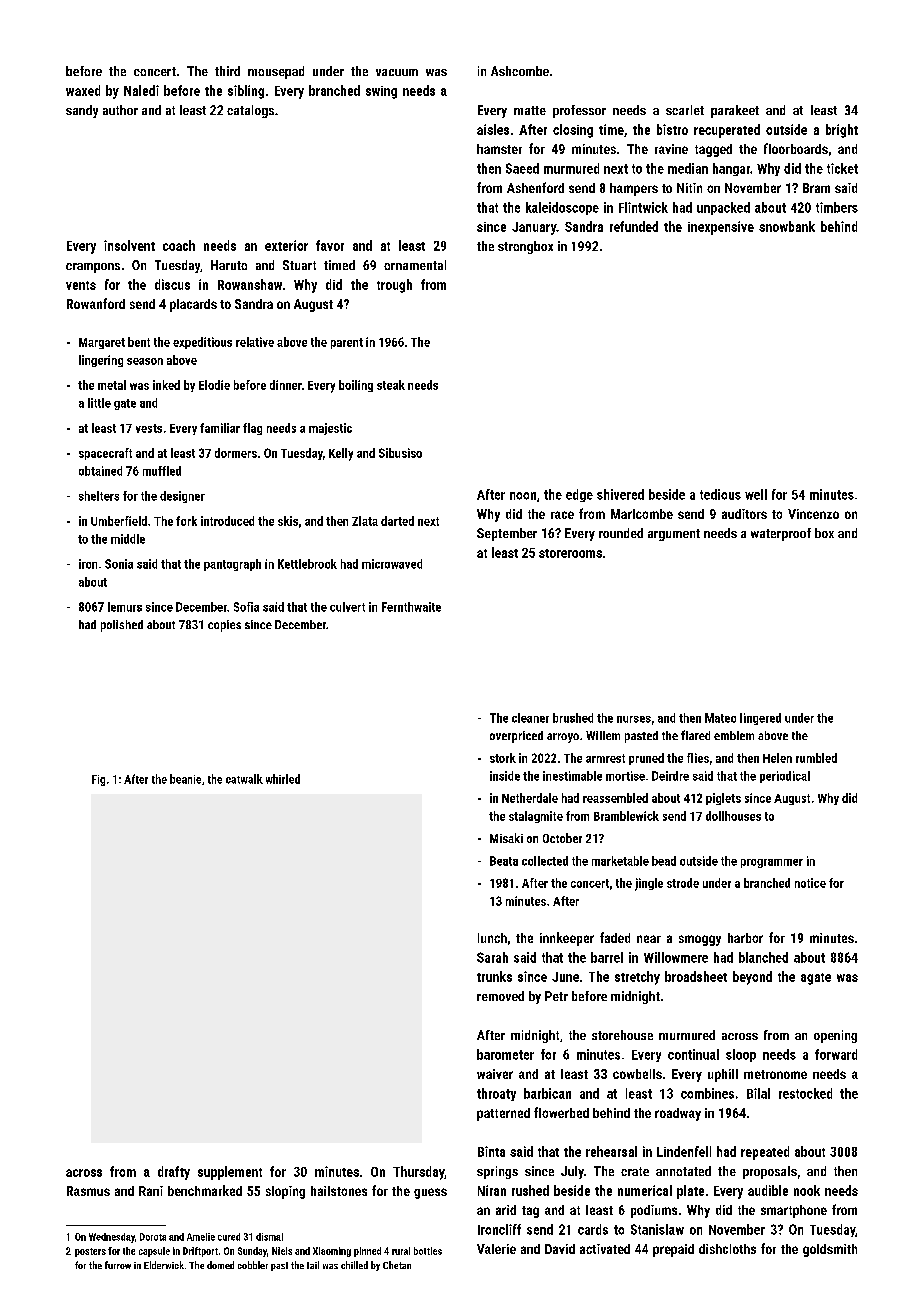  Describe the element at coordinates (570, 553) in the document. I see `storerooms` at that location.
